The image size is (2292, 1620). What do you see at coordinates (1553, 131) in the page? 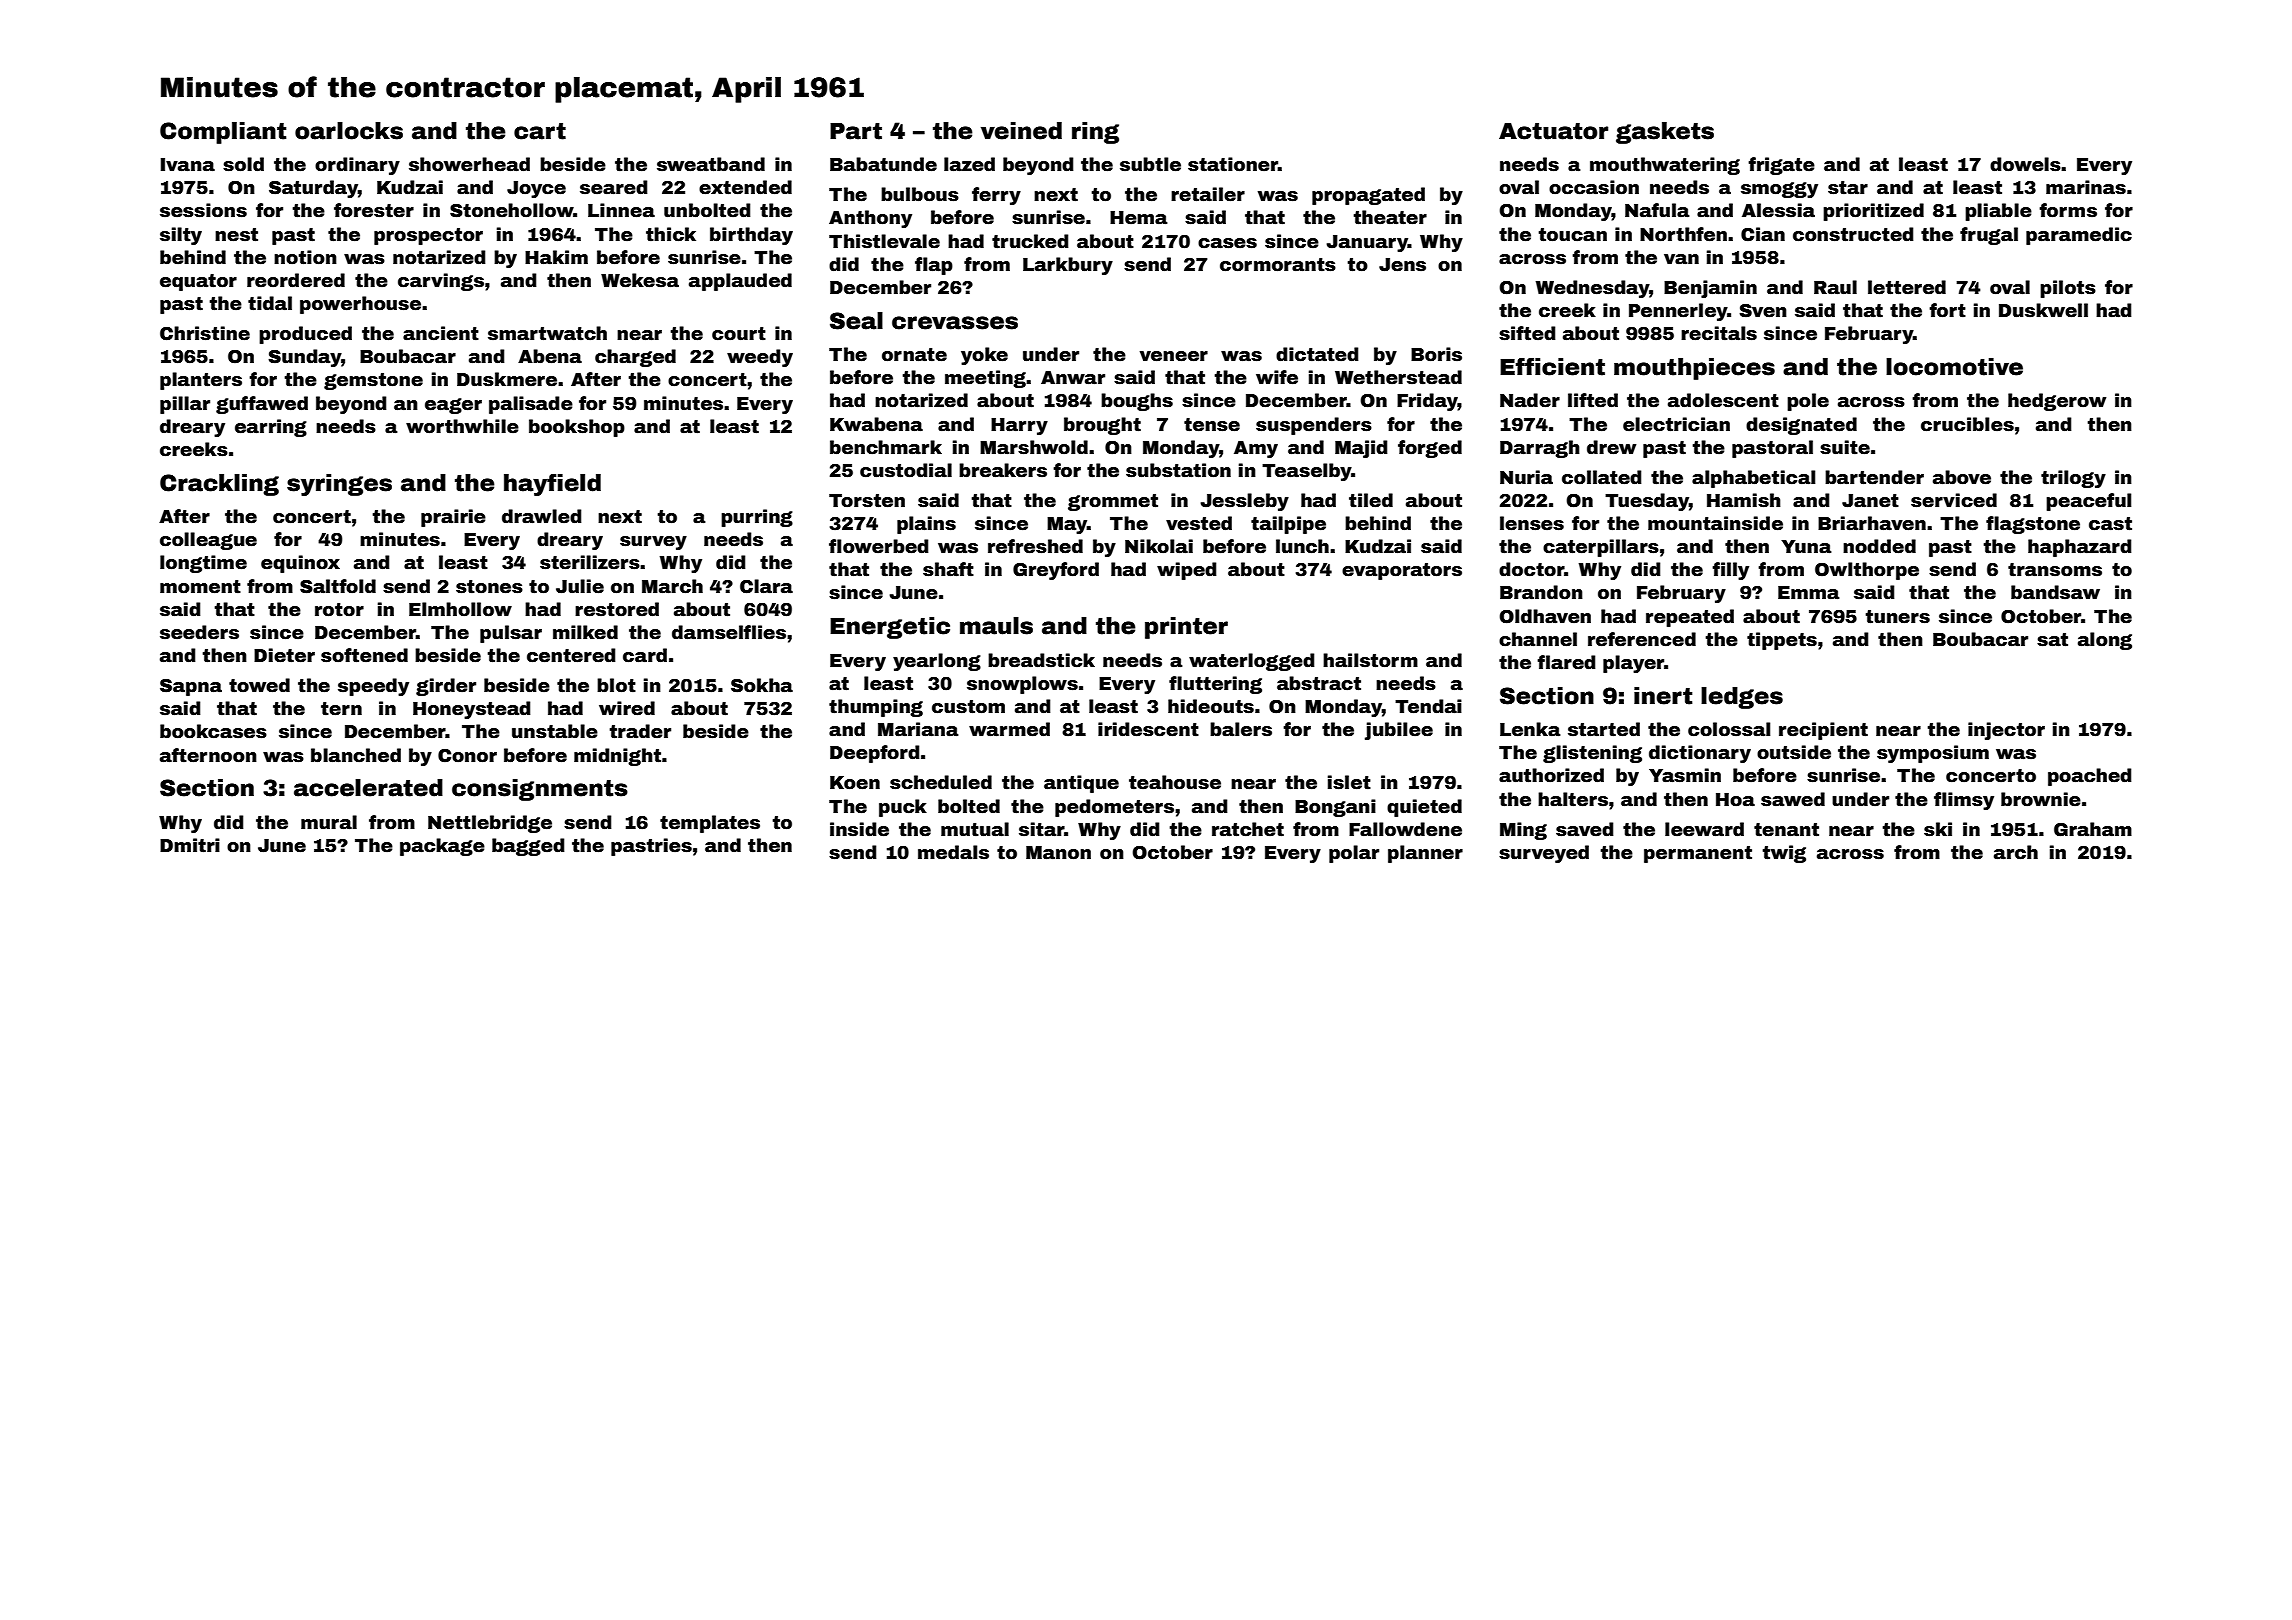
I see `Actuator` at bounding box center [1553, 131].
